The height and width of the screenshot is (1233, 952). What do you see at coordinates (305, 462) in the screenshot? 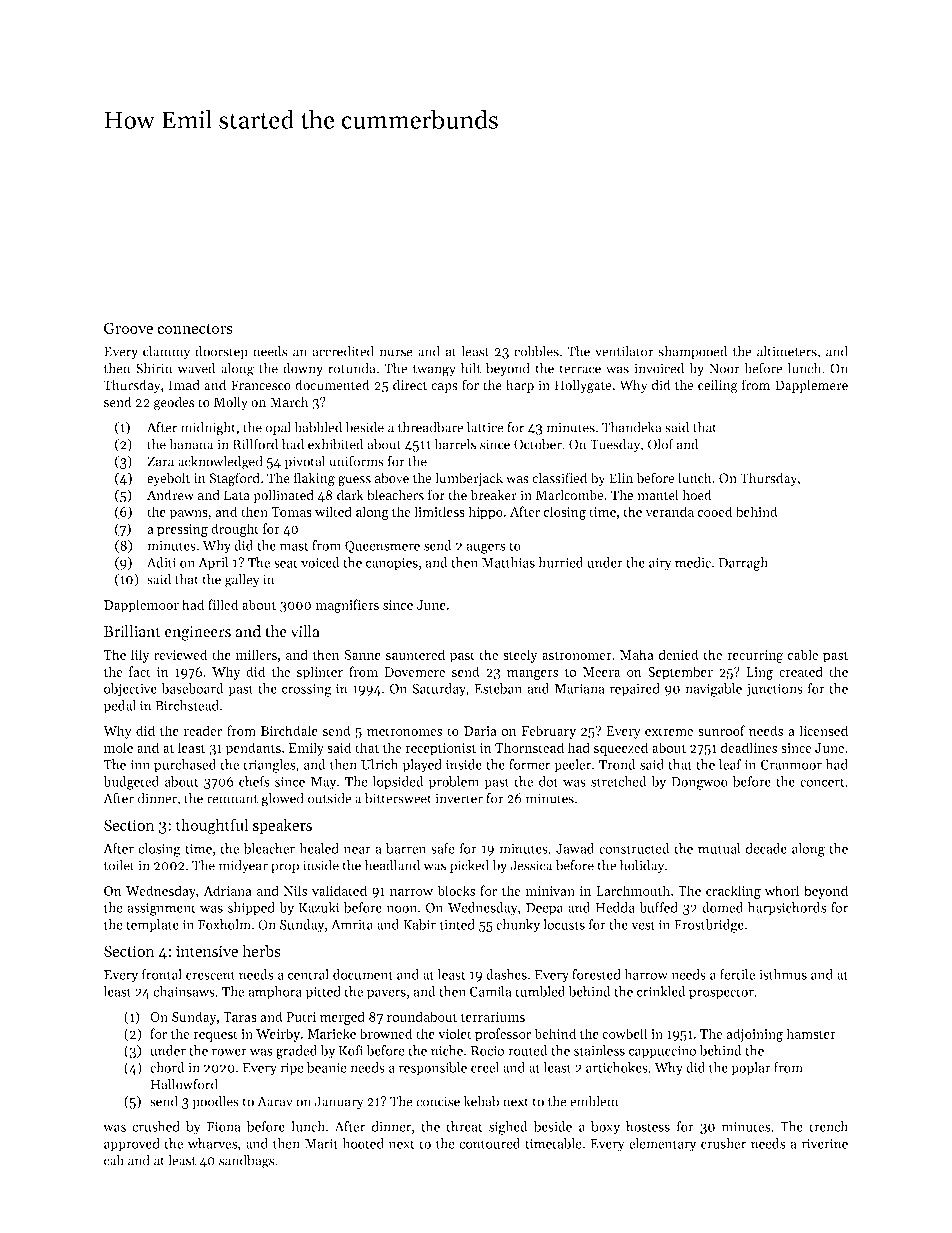
I see `pivotal` at bounding box center [305, 462].
